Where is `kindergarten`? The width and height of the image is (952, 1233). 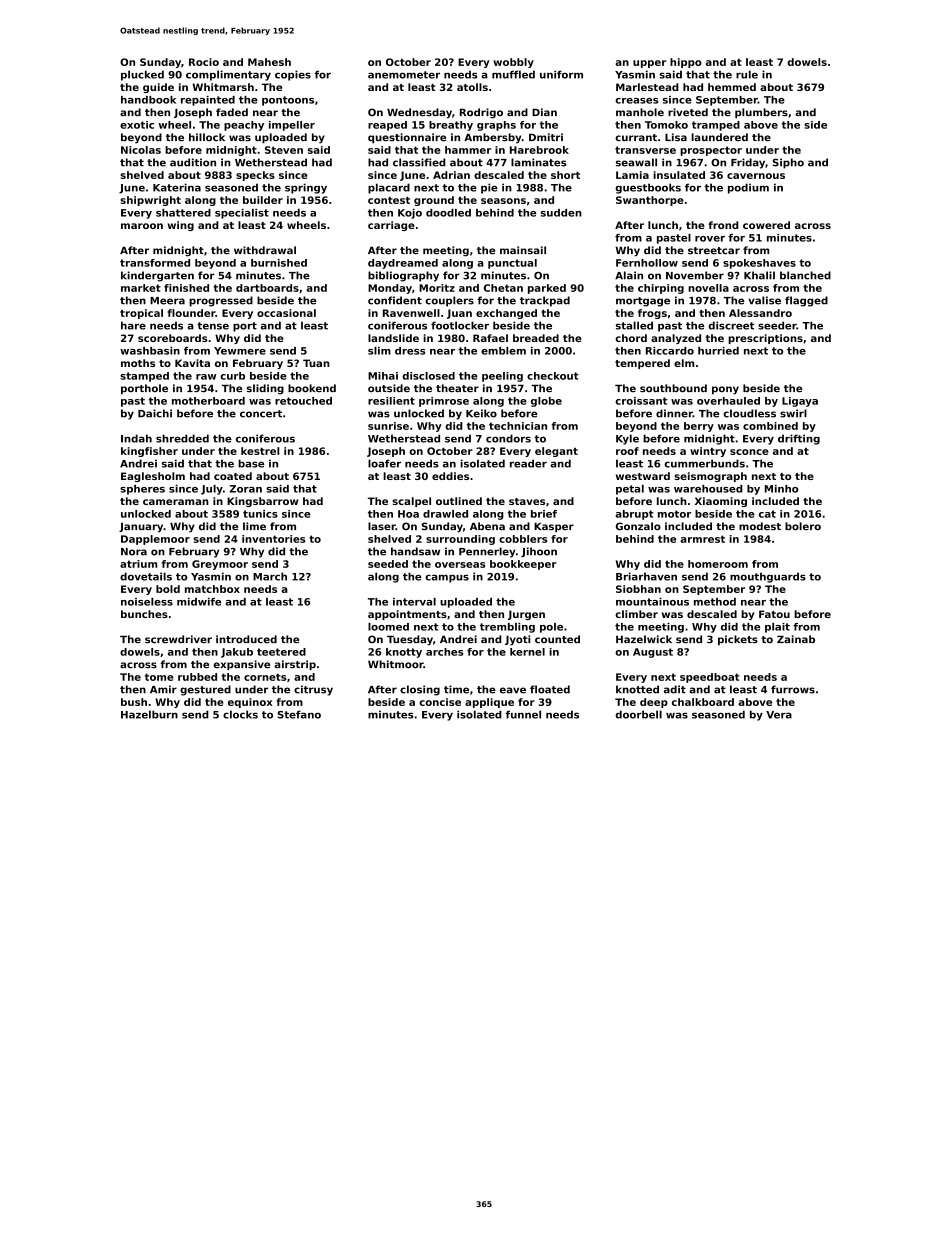
kindergarten is located at coordinates (157, 276).
